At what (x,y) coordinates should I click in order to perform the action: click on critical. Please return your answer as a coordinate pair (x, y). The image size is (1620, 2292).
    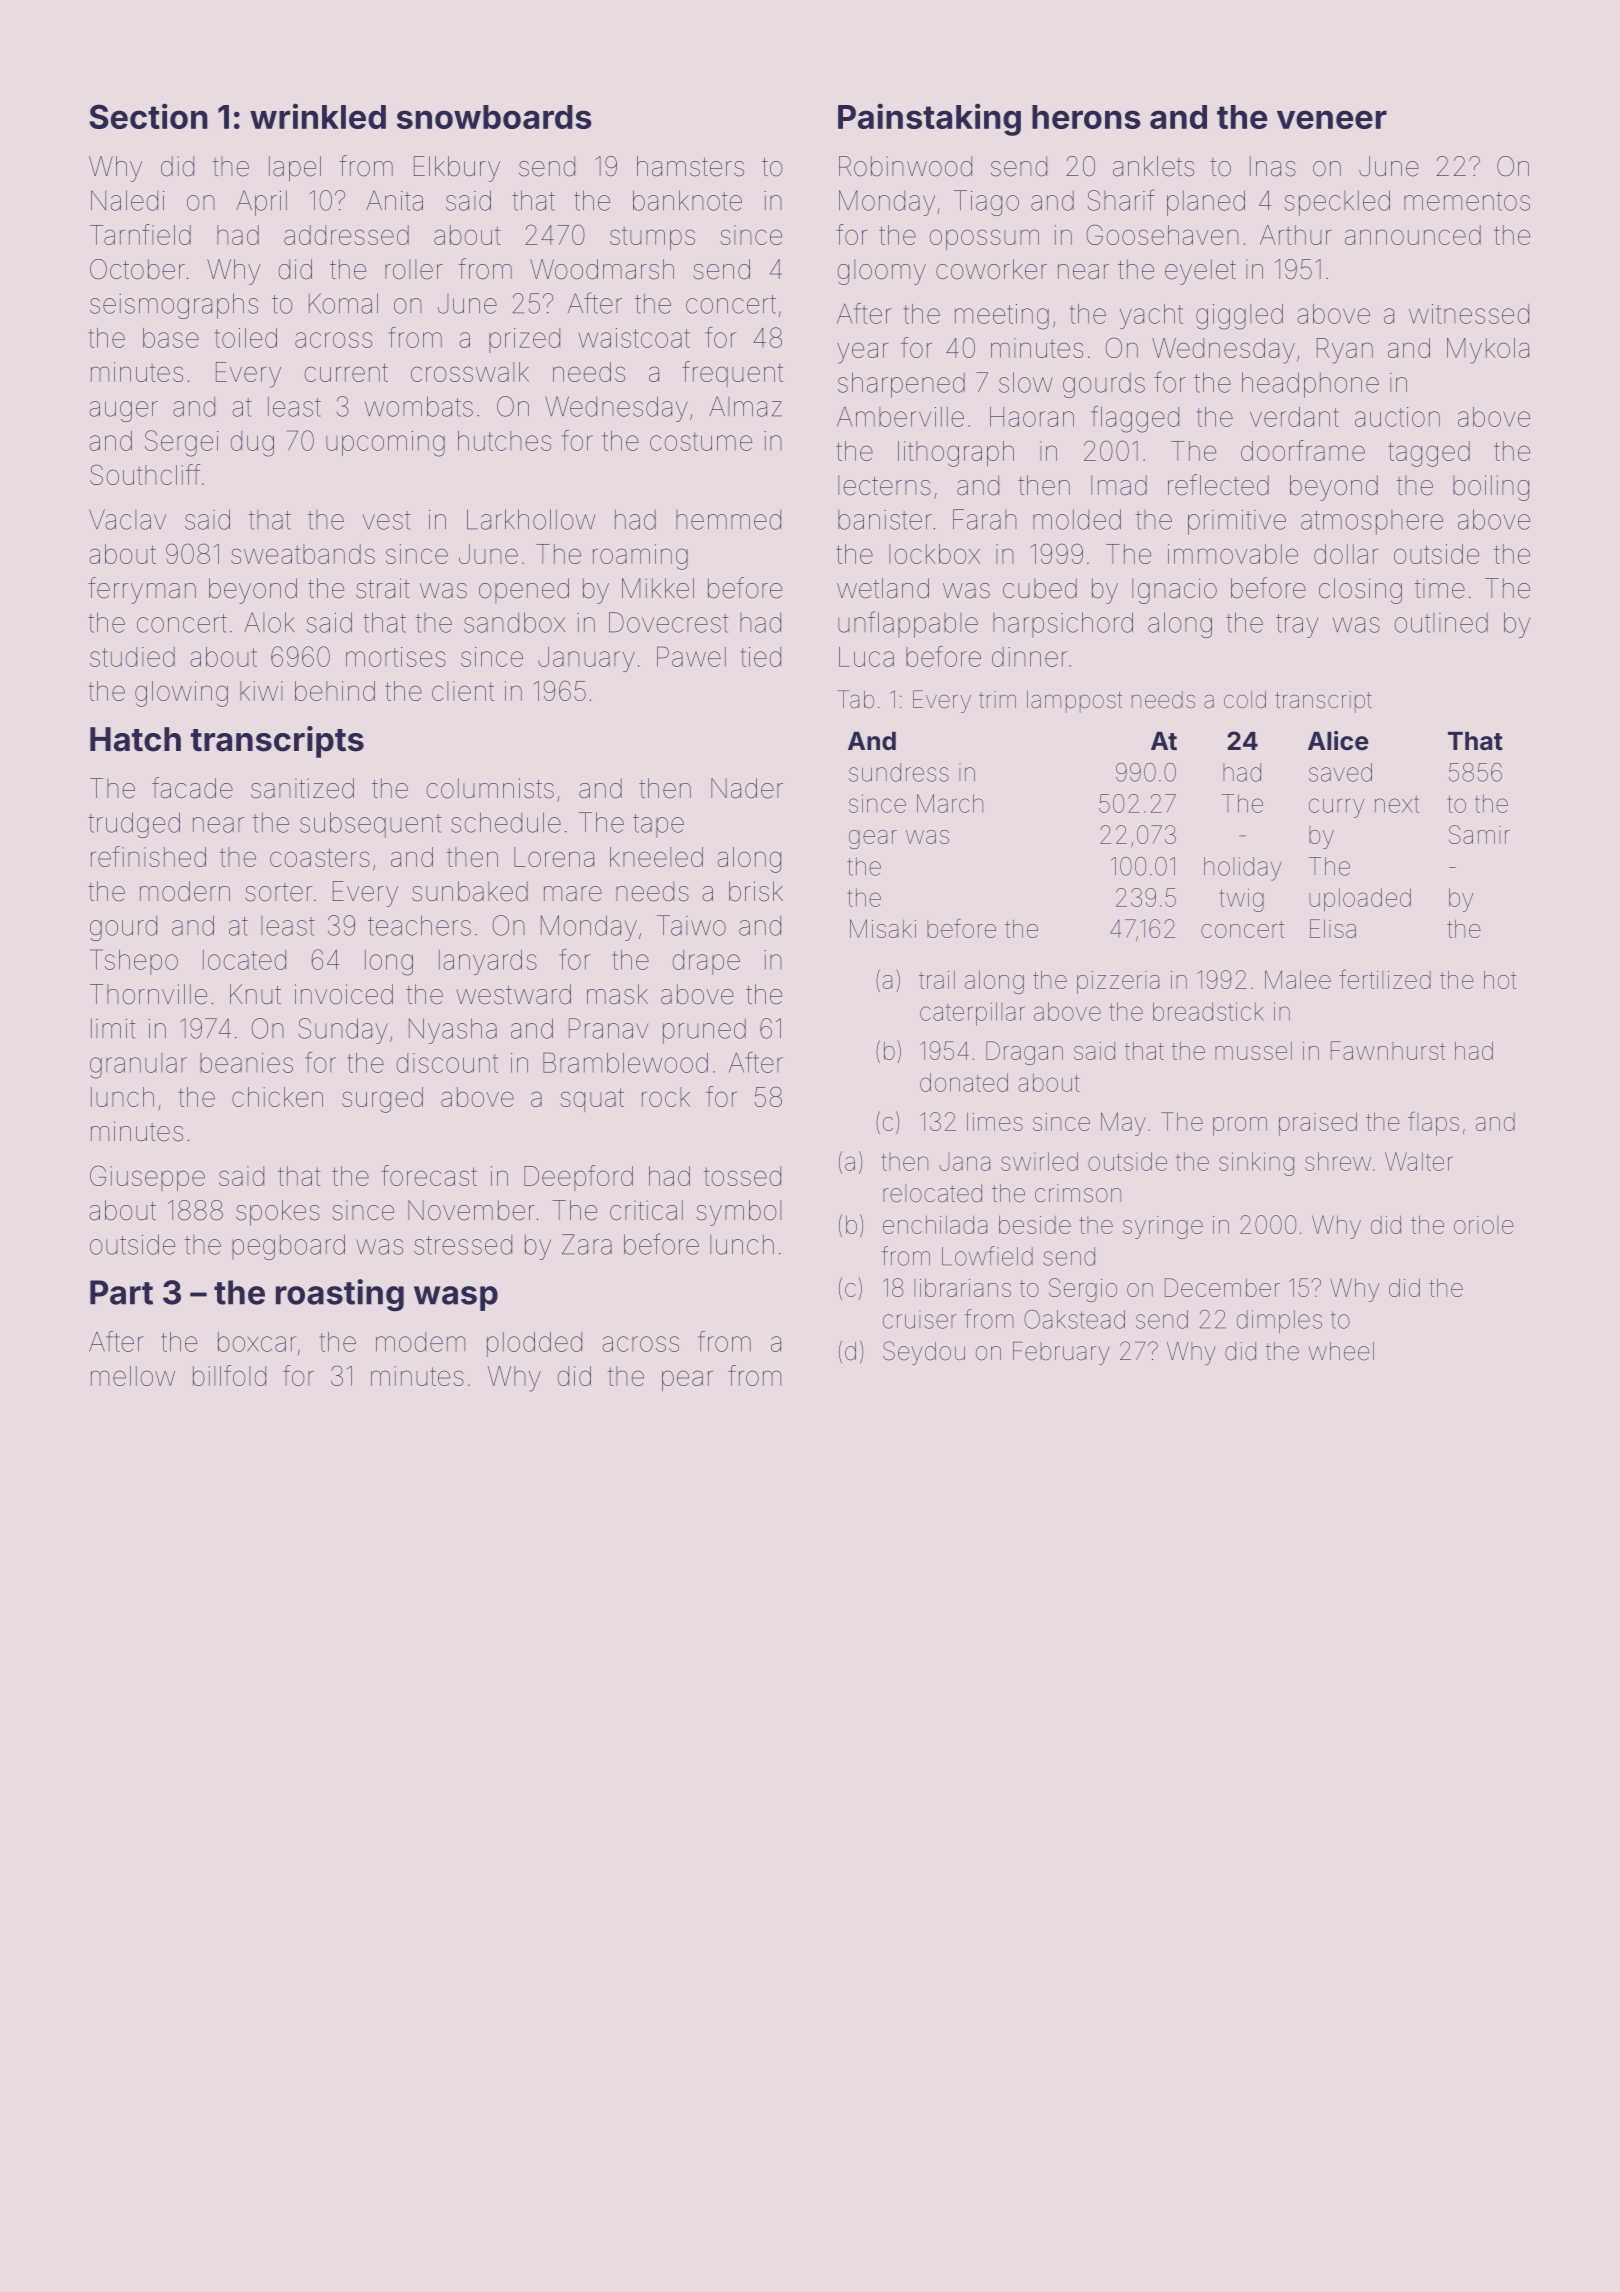
    Looking at the image, I should click on (646, 1210).
